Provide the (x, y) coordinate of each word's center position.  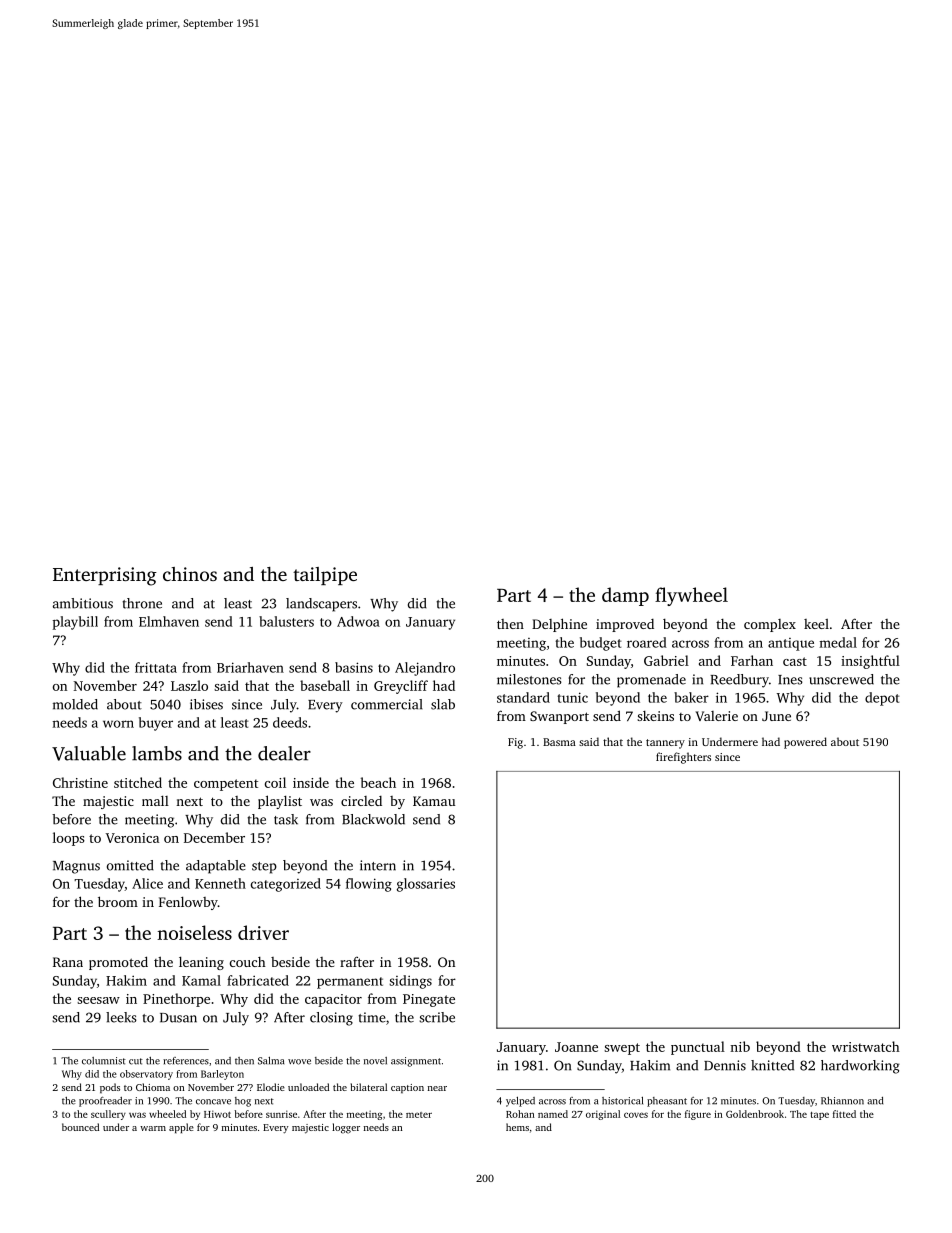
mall (155, 800)
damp (625, 596)
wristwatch (866, 1046)
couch (248, 962)
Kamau (434, 801)
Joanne (576, 1047)
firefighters (683, 758)
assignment (416, 1062)
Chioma (153, 1087)
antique (791, 644)
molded (75, 704)
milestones (529, 679)
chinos (190, 574)
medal (838, 642)
